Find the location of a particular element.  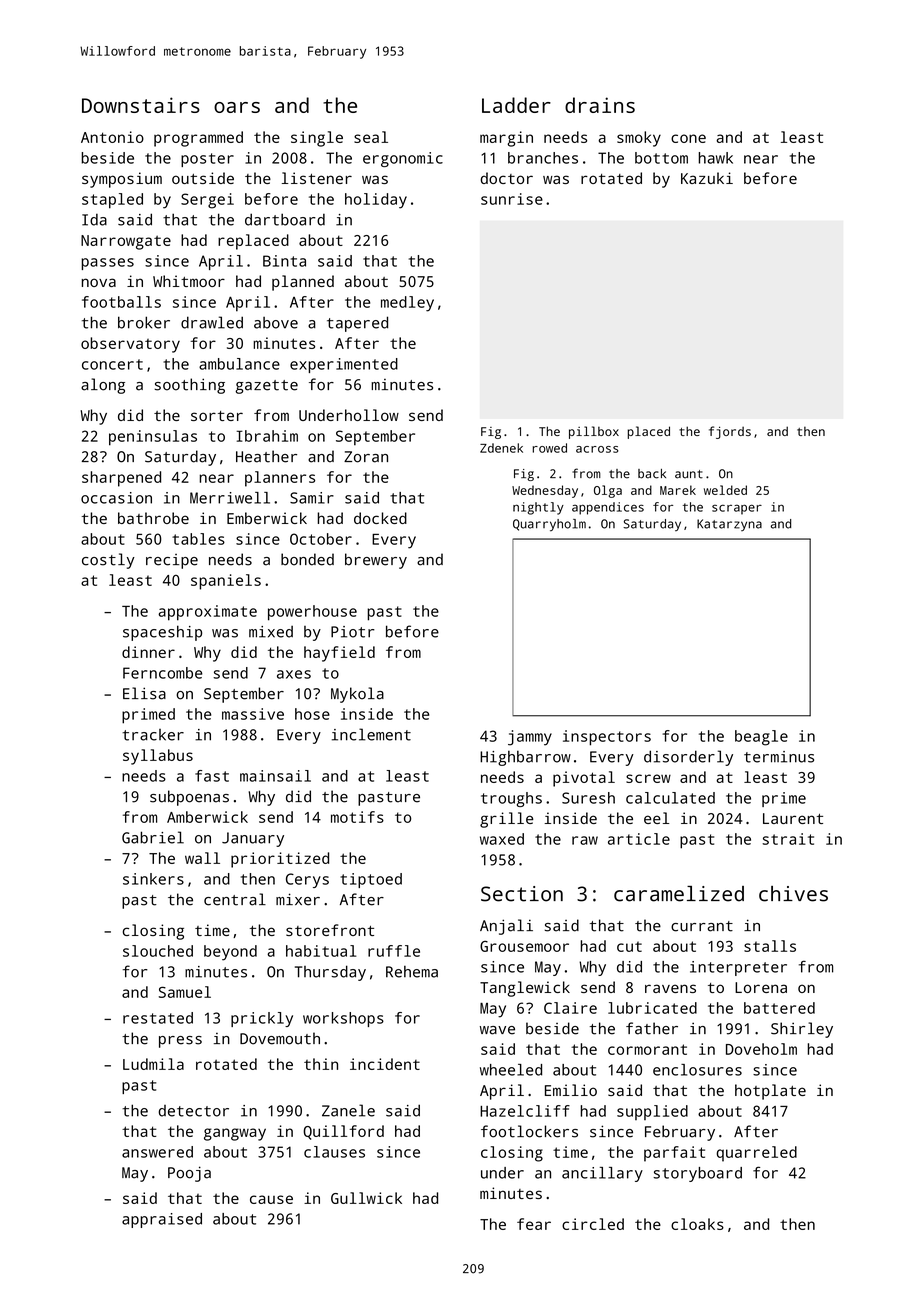

Kazuki is located at coordinates (707, 178).
